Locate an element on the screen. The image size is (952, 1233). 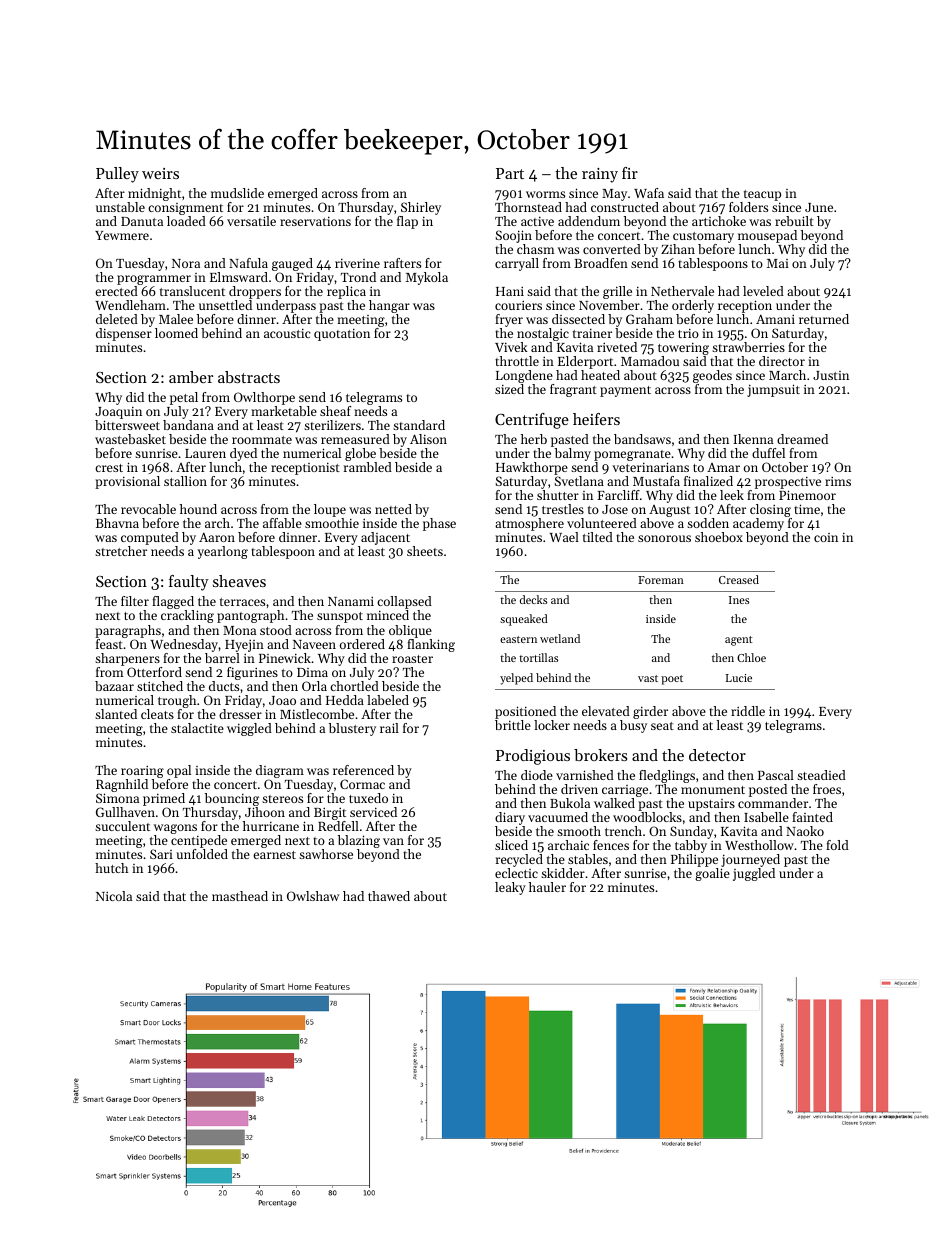
Nicola is located at coordinates (114, 896).
